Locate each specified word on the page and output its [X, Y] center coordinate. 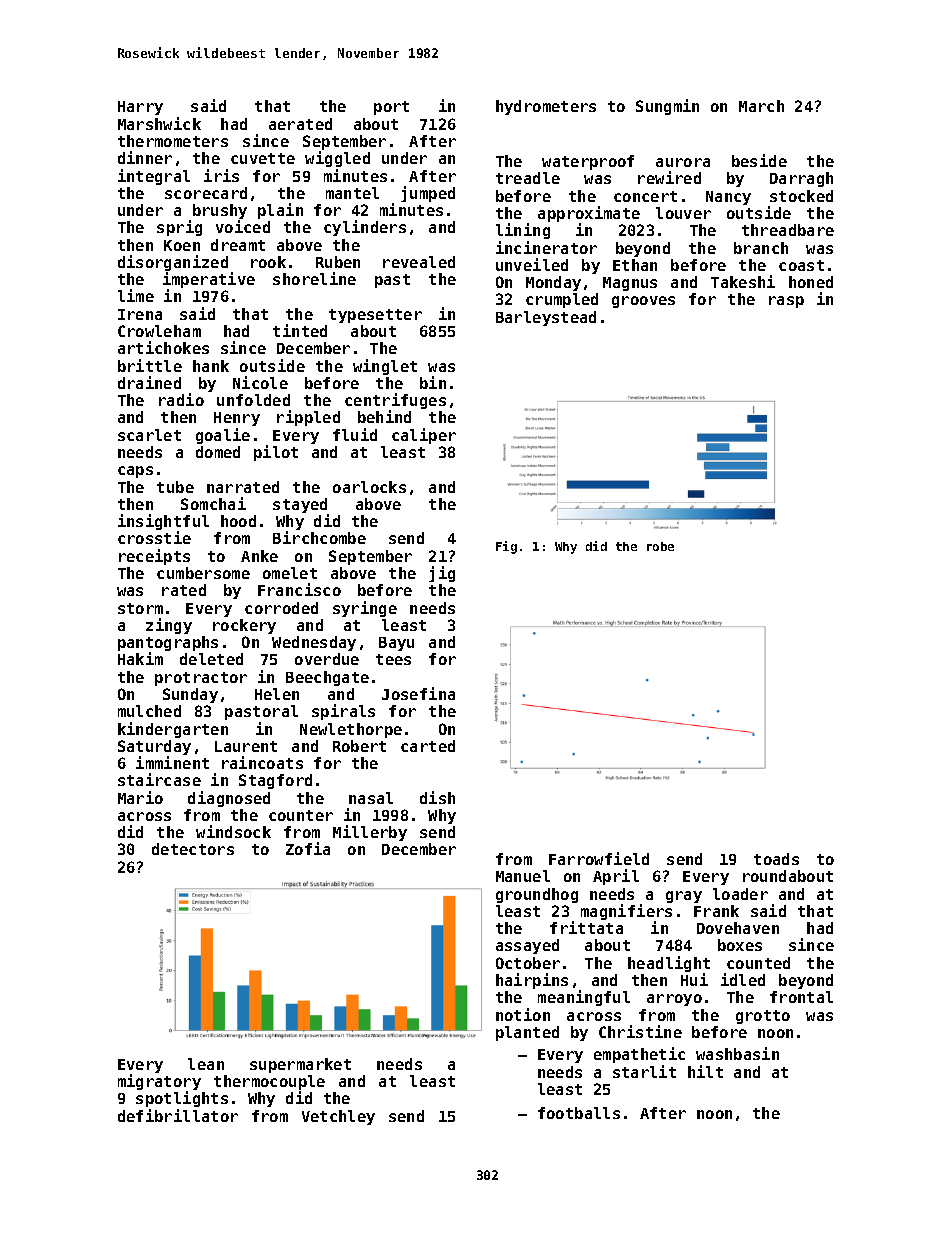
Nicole [260, 382]
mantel [352, 193]
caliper [424, 436]
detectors [193, 849]
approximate [589, 214]
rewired [669, 177]
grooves [643, 302]
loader [740, 894]
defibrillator [178, 1115]
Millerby [370, 833]
